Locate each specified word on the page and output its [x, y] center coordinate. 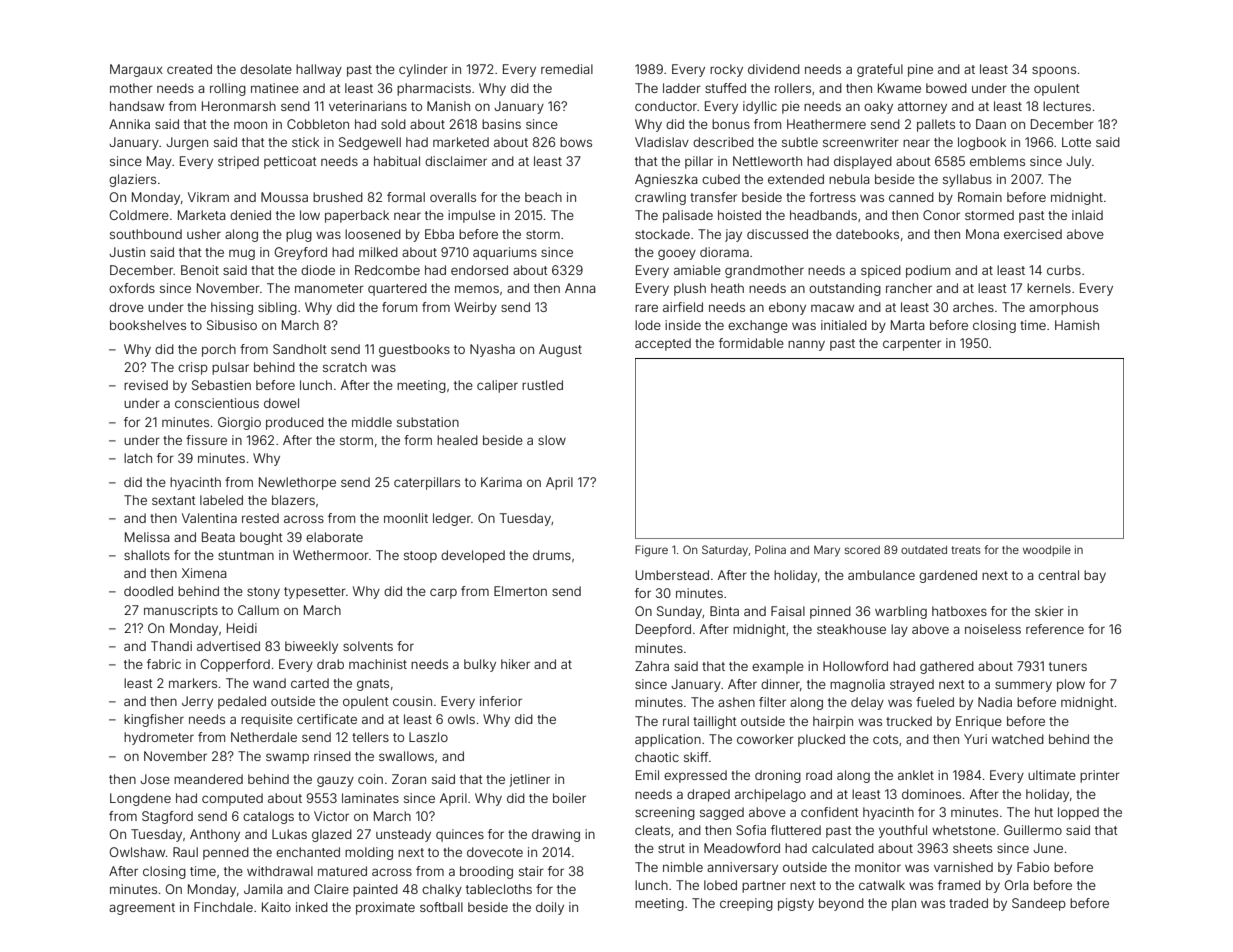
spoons [1054, 71]
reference [1055, 629]
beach [543, 197]
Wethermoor [331, 555]
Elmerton [520, 591]
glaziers [132, 180]
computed [232, 799]
